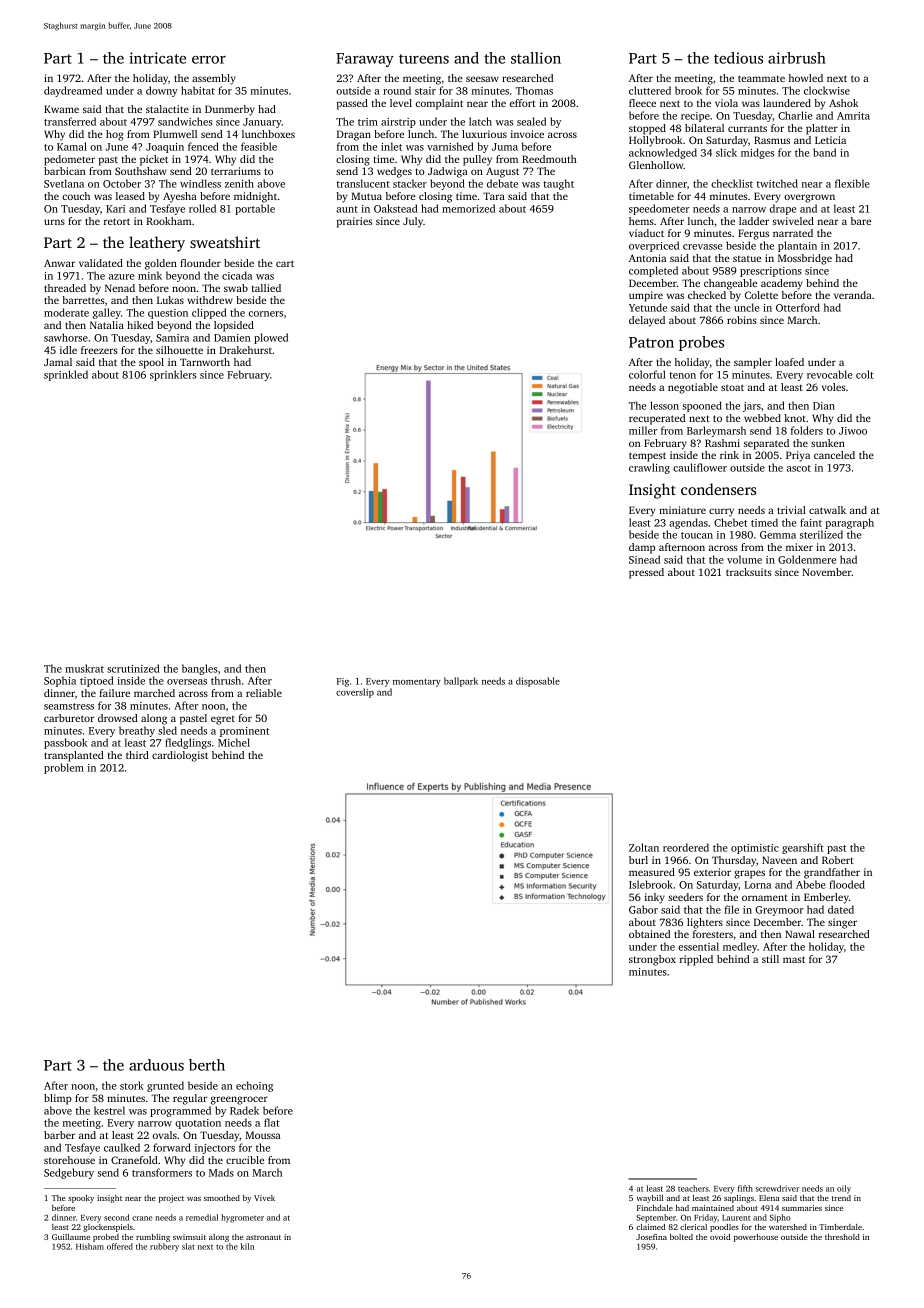 This screenshot has width=924, height=1308. What do you see at coordinates (538, 682) in the screenshot?
I see `disposable` at bounding box center [538, 682].
